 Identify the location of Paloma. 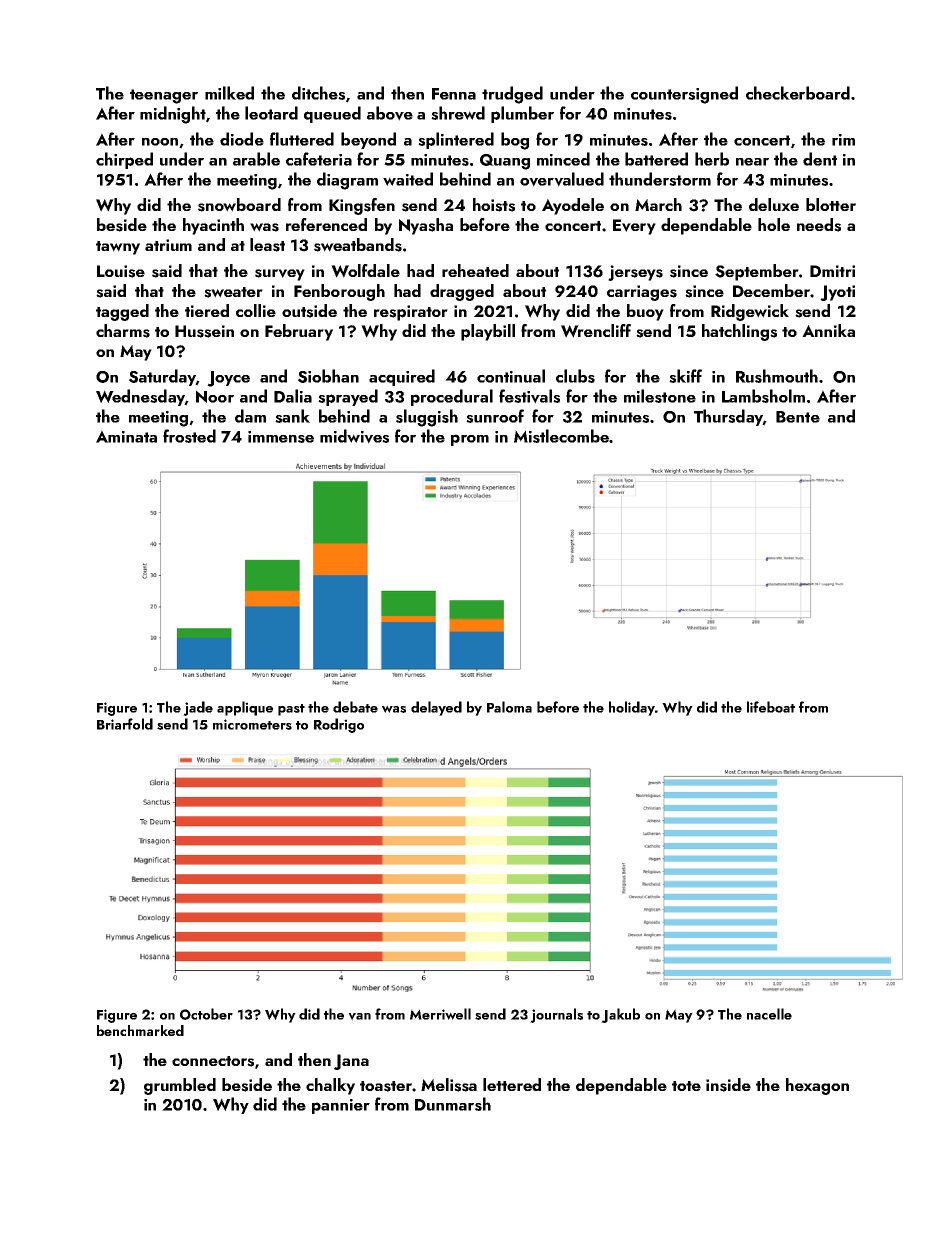
(509, 707).
